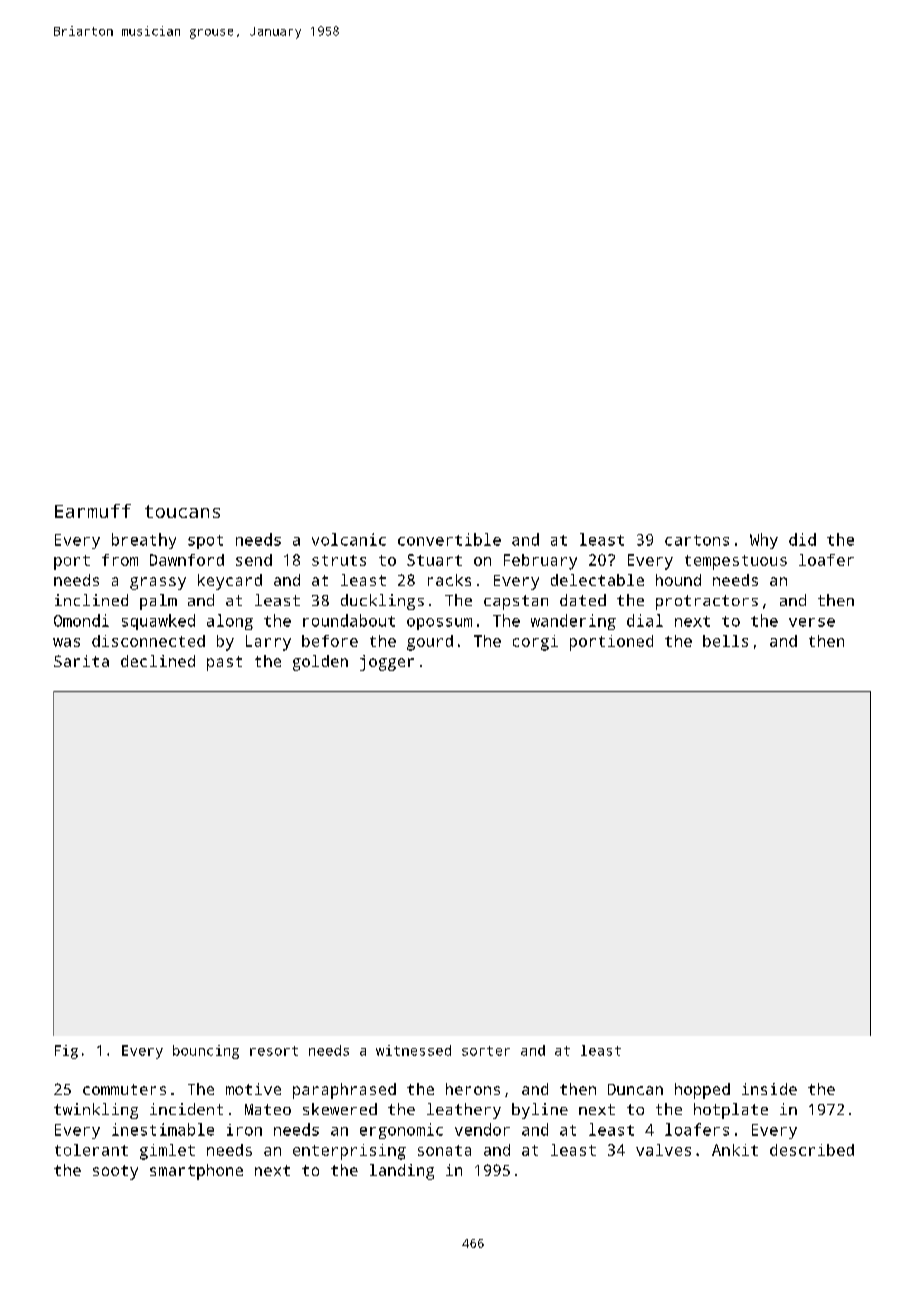  Describe the element at coordinates (697, 540) in the image. I see `cartons` at that location.
